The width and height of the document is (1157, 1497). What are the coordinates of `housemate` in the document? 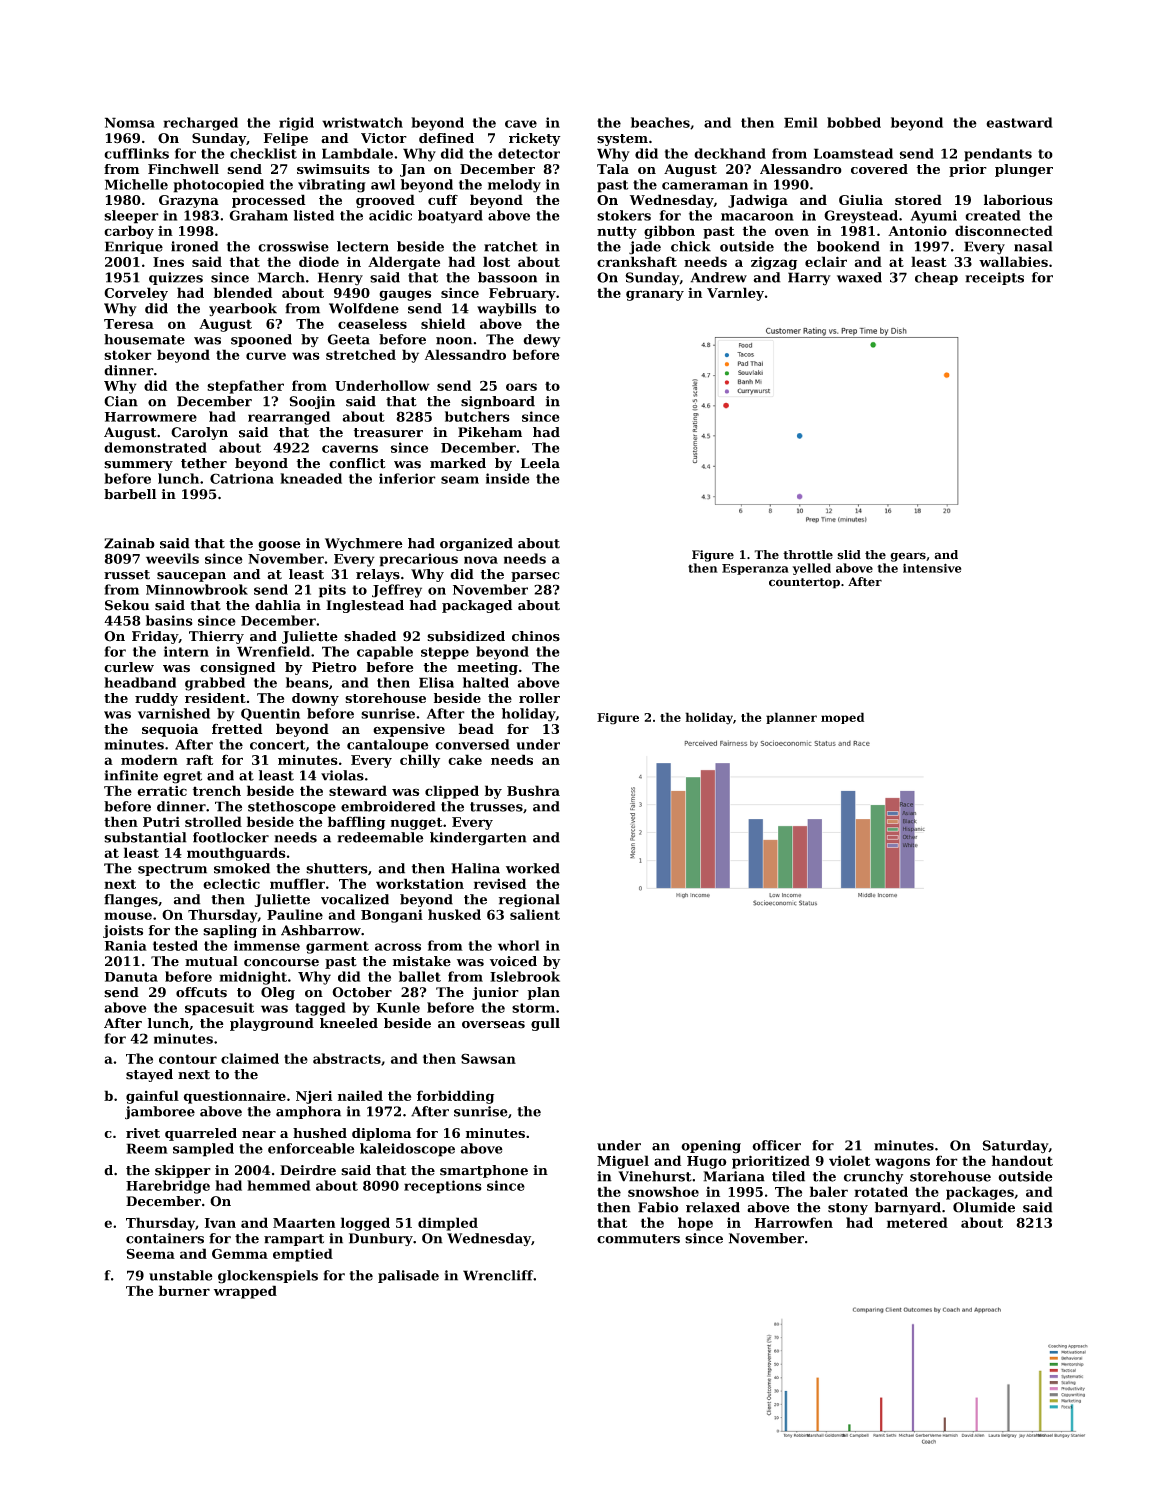 It's located at (144, 339).
